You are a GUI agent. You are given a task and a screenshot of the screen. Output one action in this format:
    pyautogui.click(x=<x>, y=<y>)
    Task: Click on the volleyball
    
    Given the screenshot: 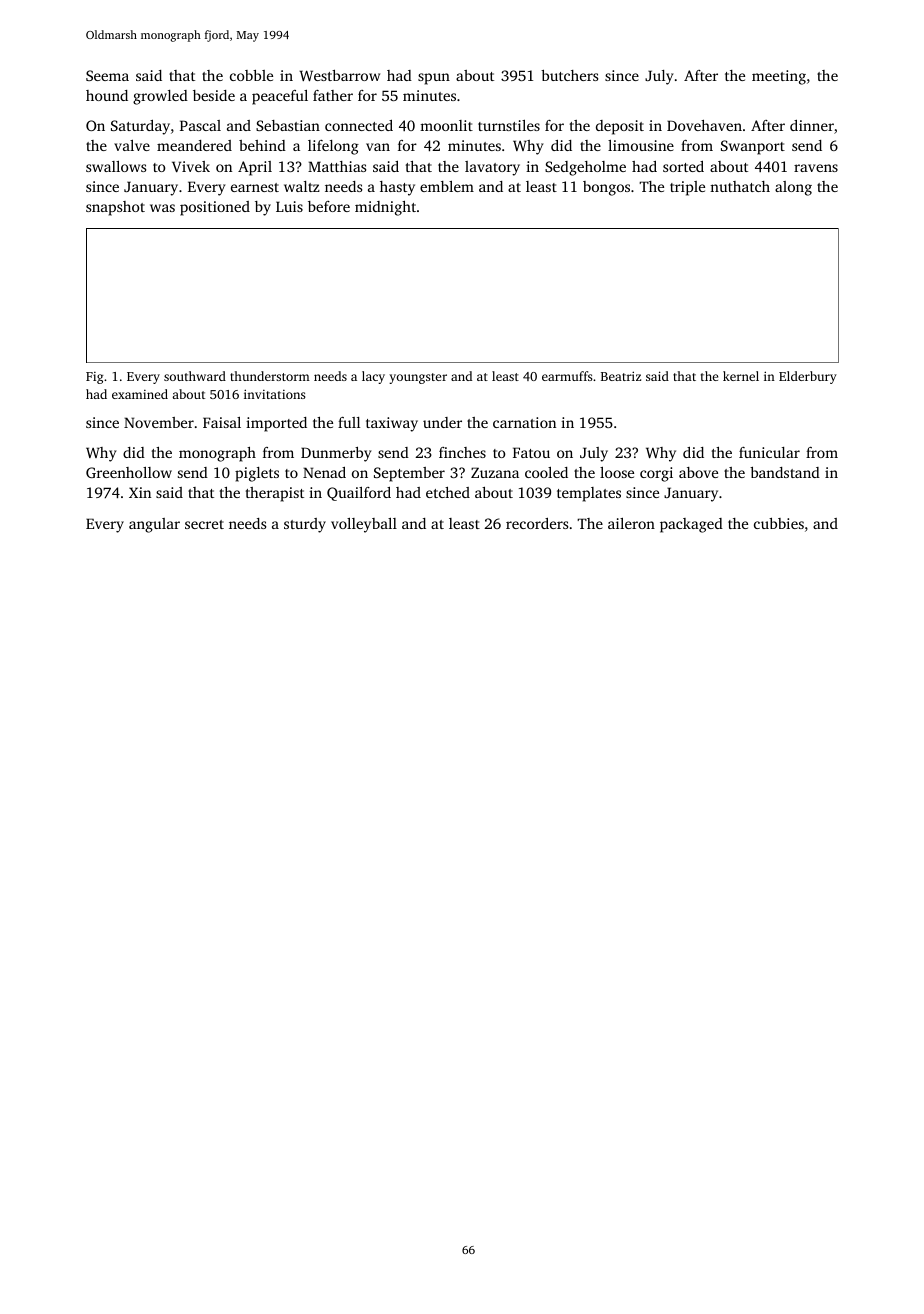 What is the action you would take?
    pyautogui.click(x=364, y=525)
